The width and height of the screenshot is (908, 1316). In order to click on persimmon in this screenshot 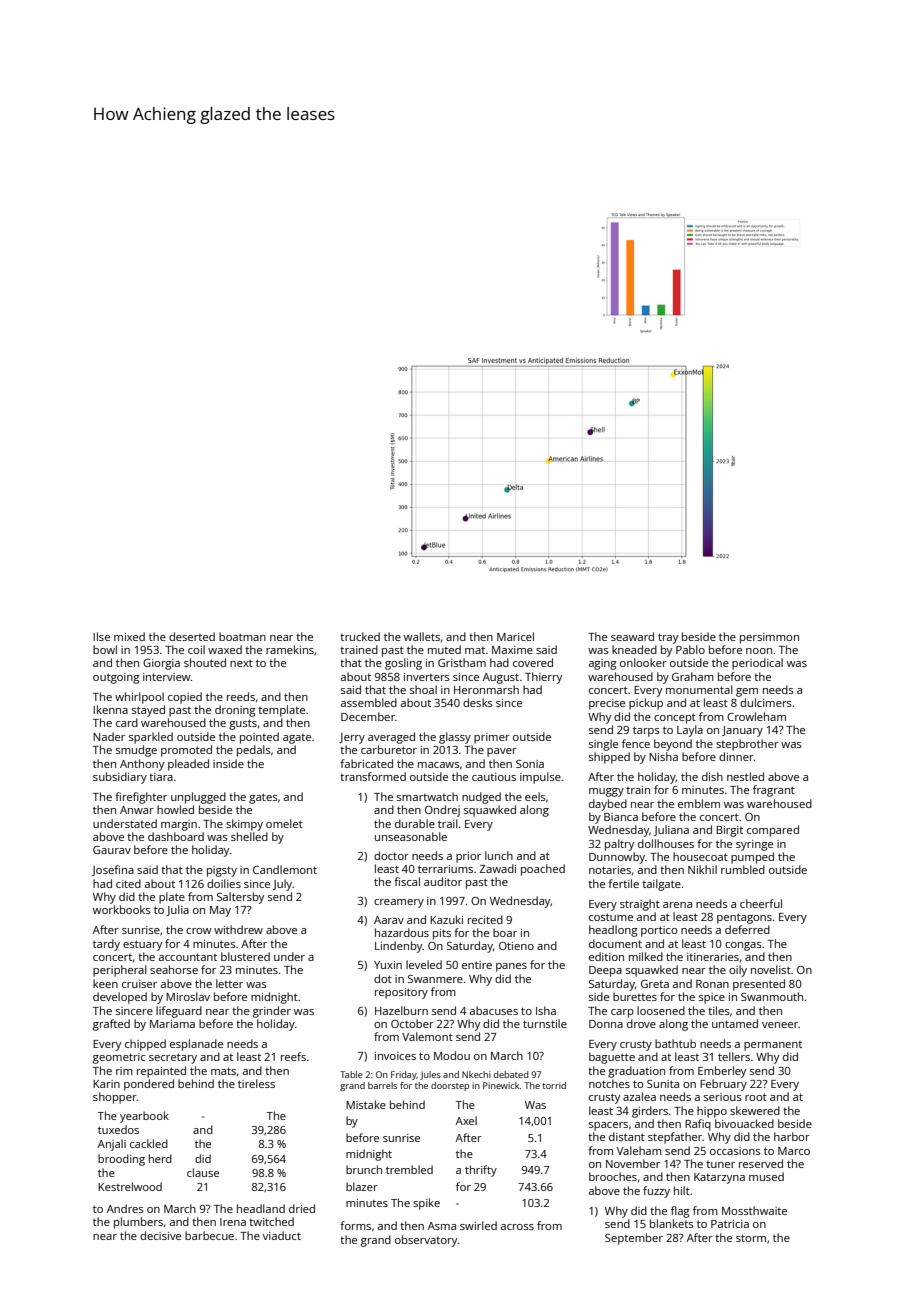, I will do `click(769, 638)`.
